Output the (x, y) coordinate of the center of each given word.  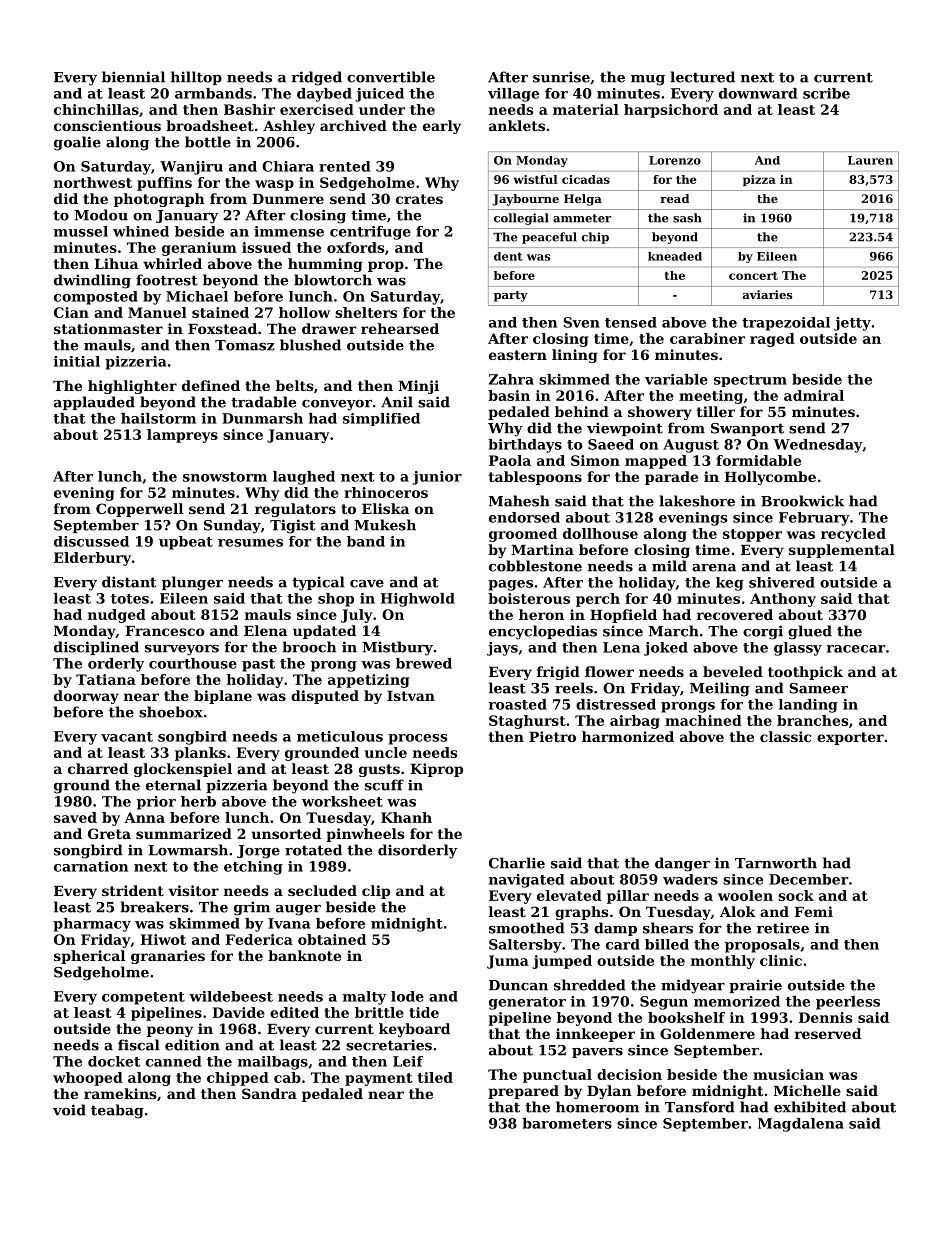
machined (703, 720)
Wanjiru (191, 168)
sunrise (561, 77)
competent (143, 998)
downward (758, 93)
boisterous (529, 598)
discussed (91, 541)
